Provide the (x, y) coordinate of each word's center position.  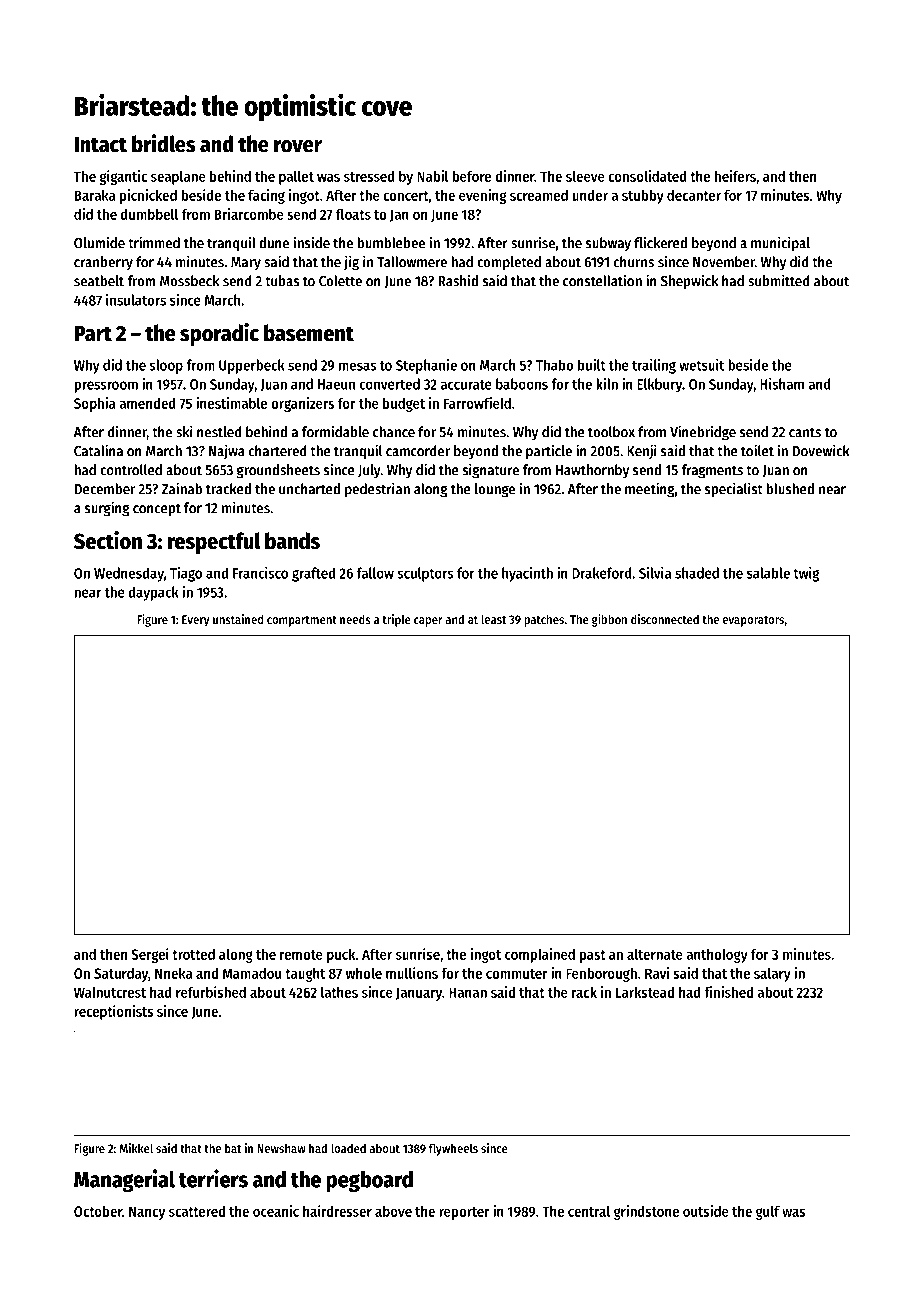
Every (196, 621)
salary (772, 974)
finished (728, 992)
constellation (602, 280)
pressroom (106, 387)
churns (634, 262)
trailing (654, 366)
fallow (375, 573)
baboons (522, 384)
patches (544, 620)
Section (108, 540)
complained (540, 955)
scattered (197, 1211)
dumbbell (149, 214)
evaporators (753, 621)
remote (301, 955)
